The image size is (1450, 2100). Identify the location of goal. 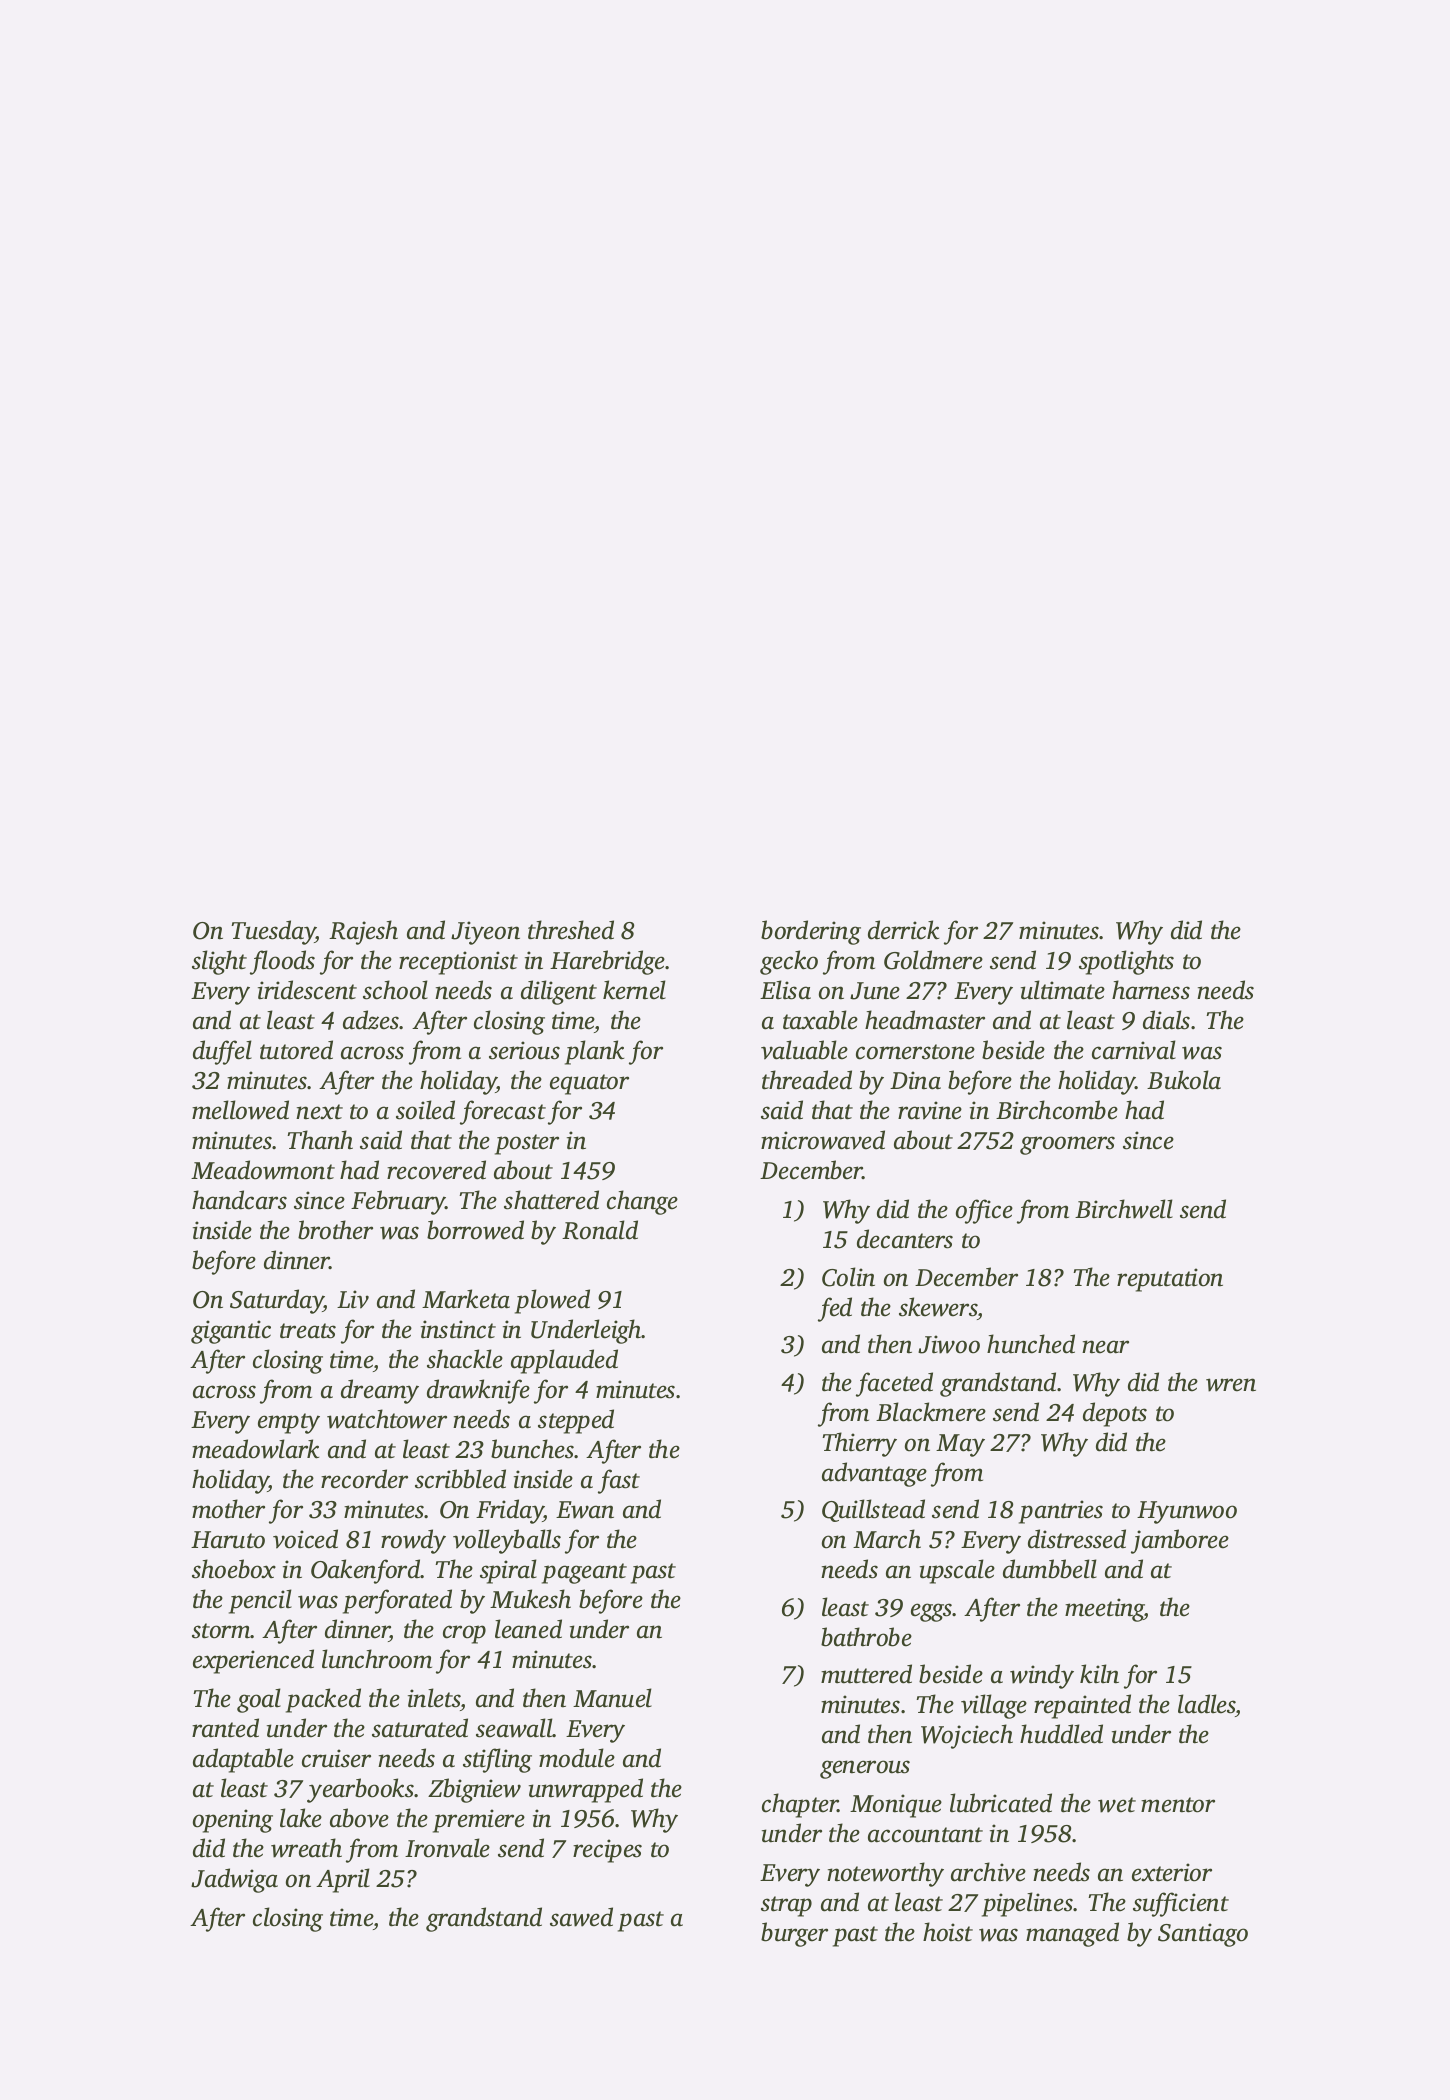
(259, 1700).
